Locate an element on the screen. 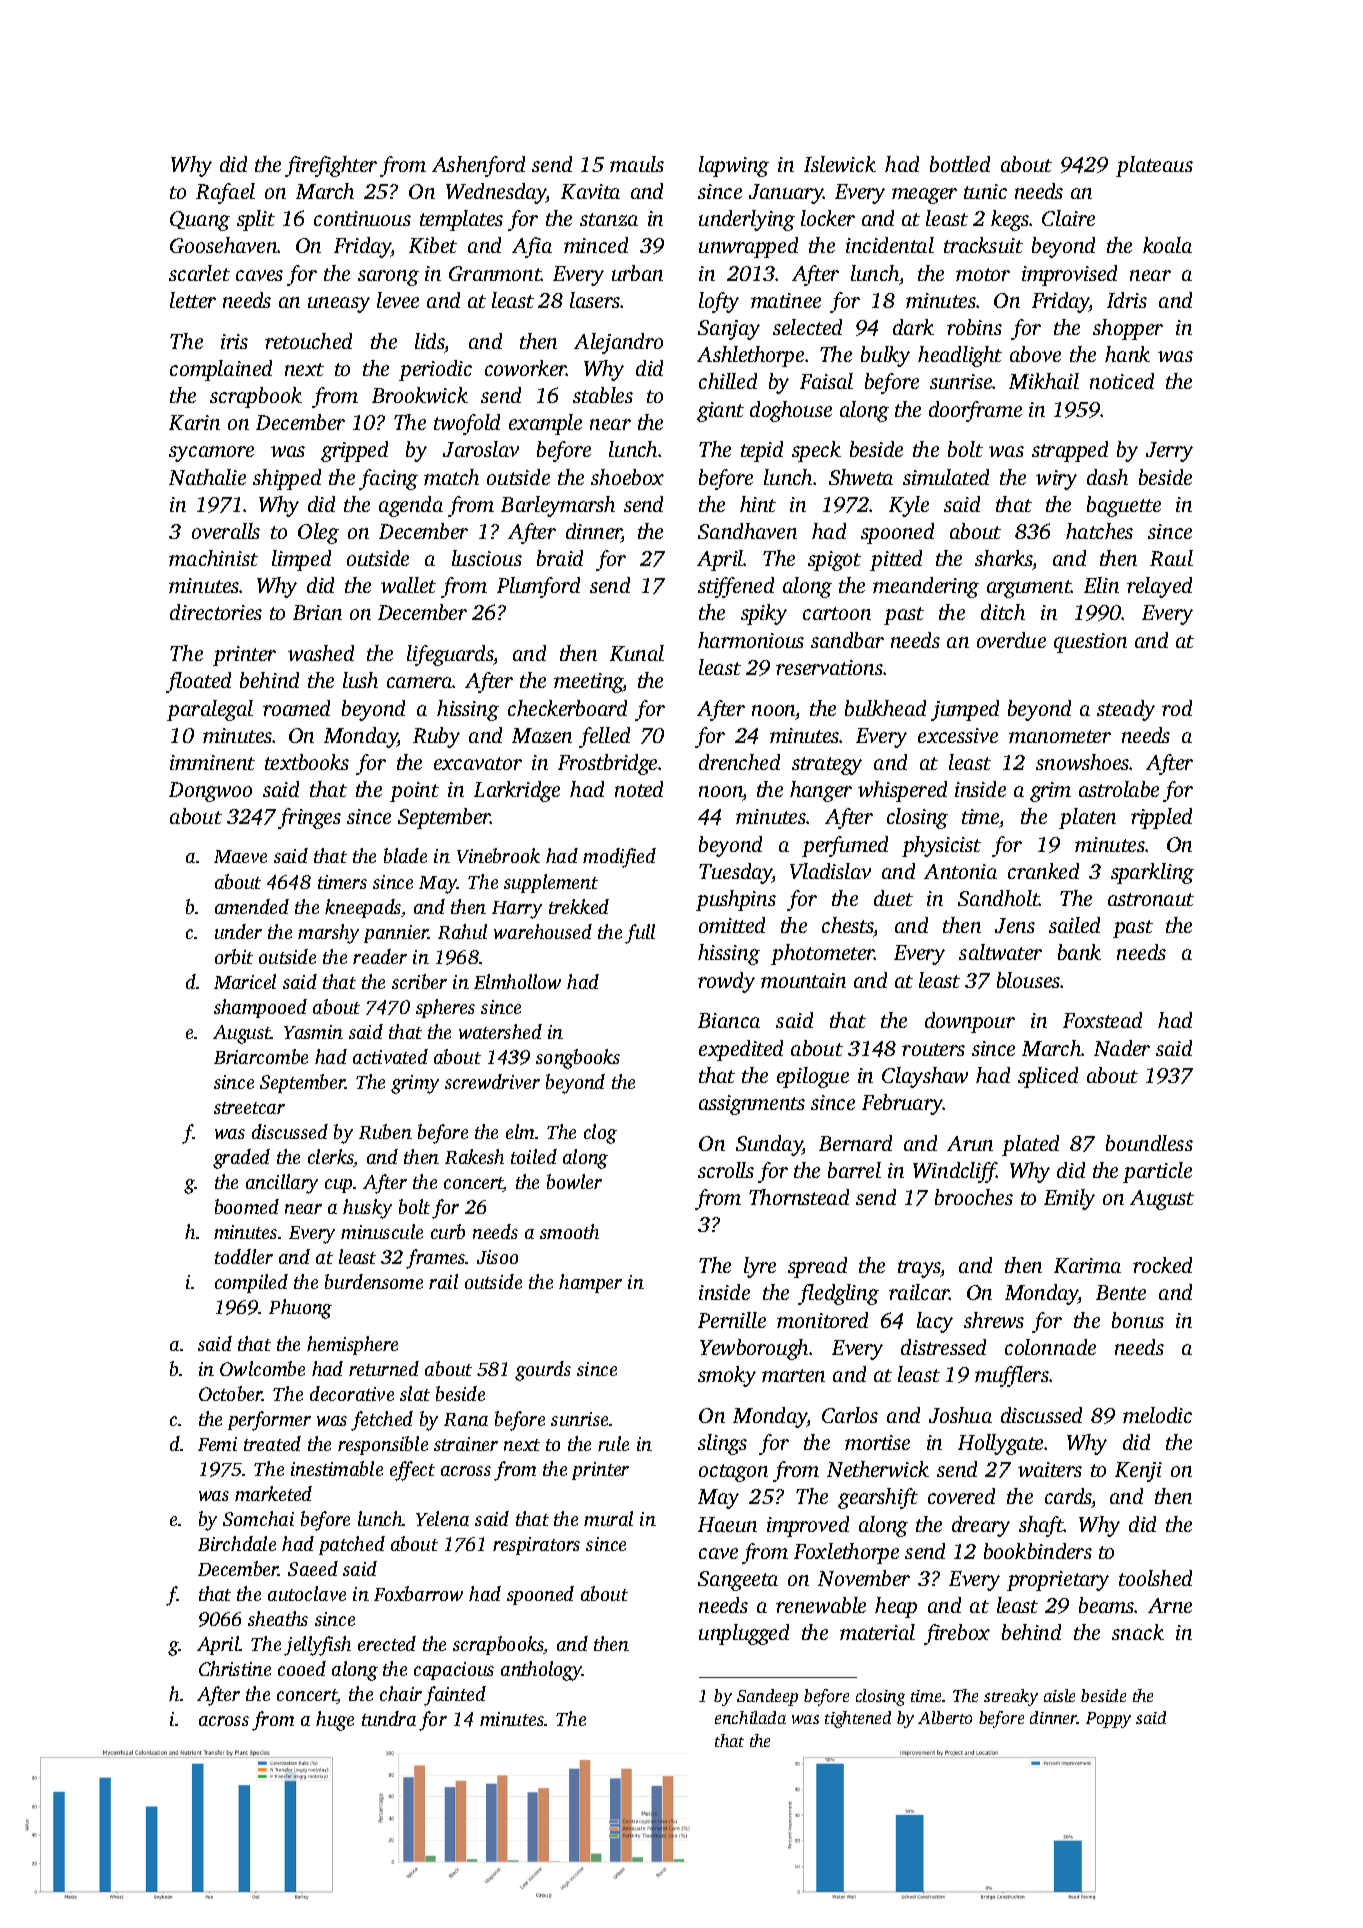 The image size is (1363, 1928). Pernille is located at coordinates (732, 1320).
